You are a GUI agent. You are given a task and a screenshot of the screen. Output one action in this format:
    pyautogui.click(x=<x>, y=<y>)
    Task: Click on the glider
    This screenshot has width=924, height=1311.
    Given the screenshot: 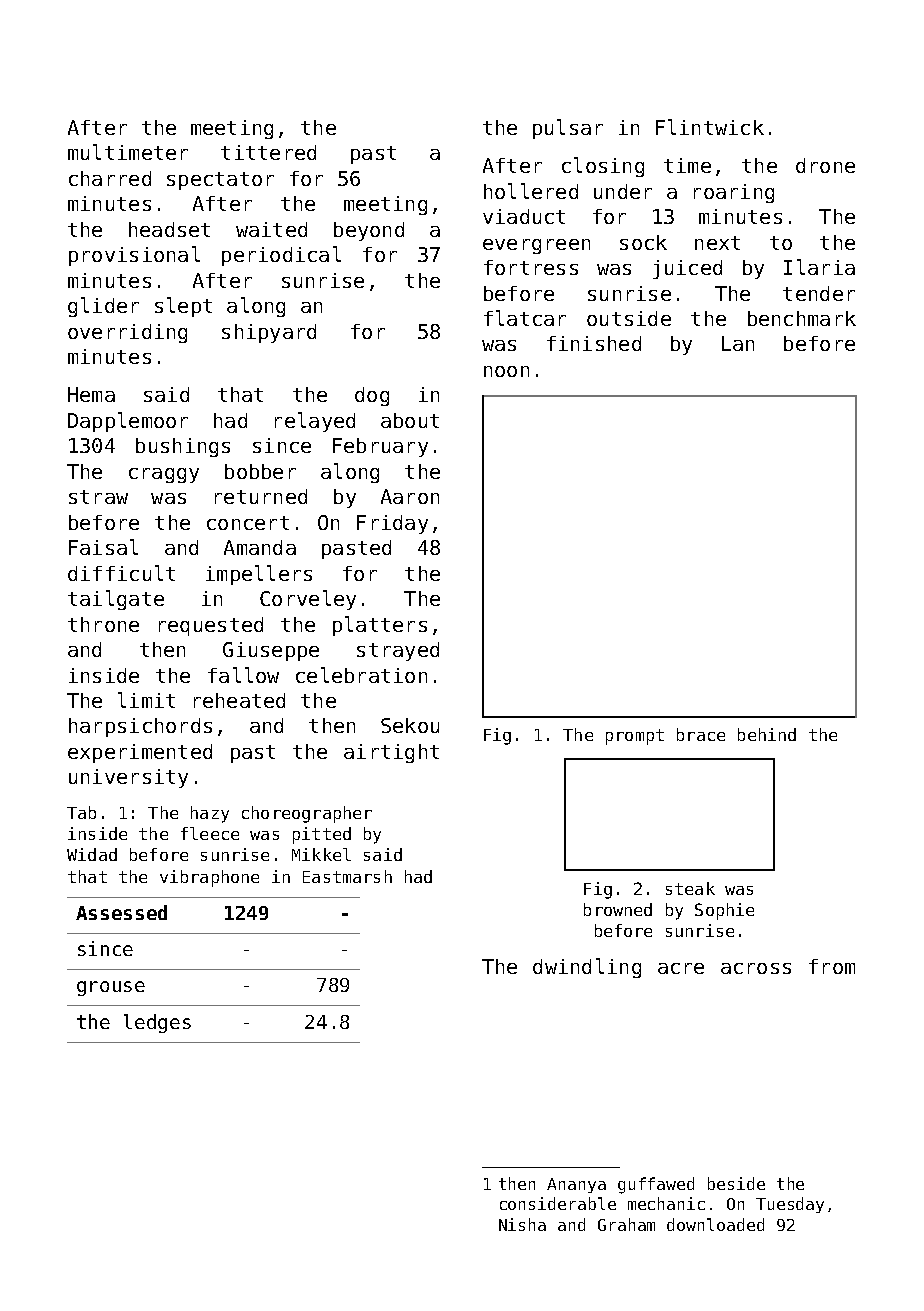 What is the action you would take?
    pyautogui.click(x=103, y=307)
